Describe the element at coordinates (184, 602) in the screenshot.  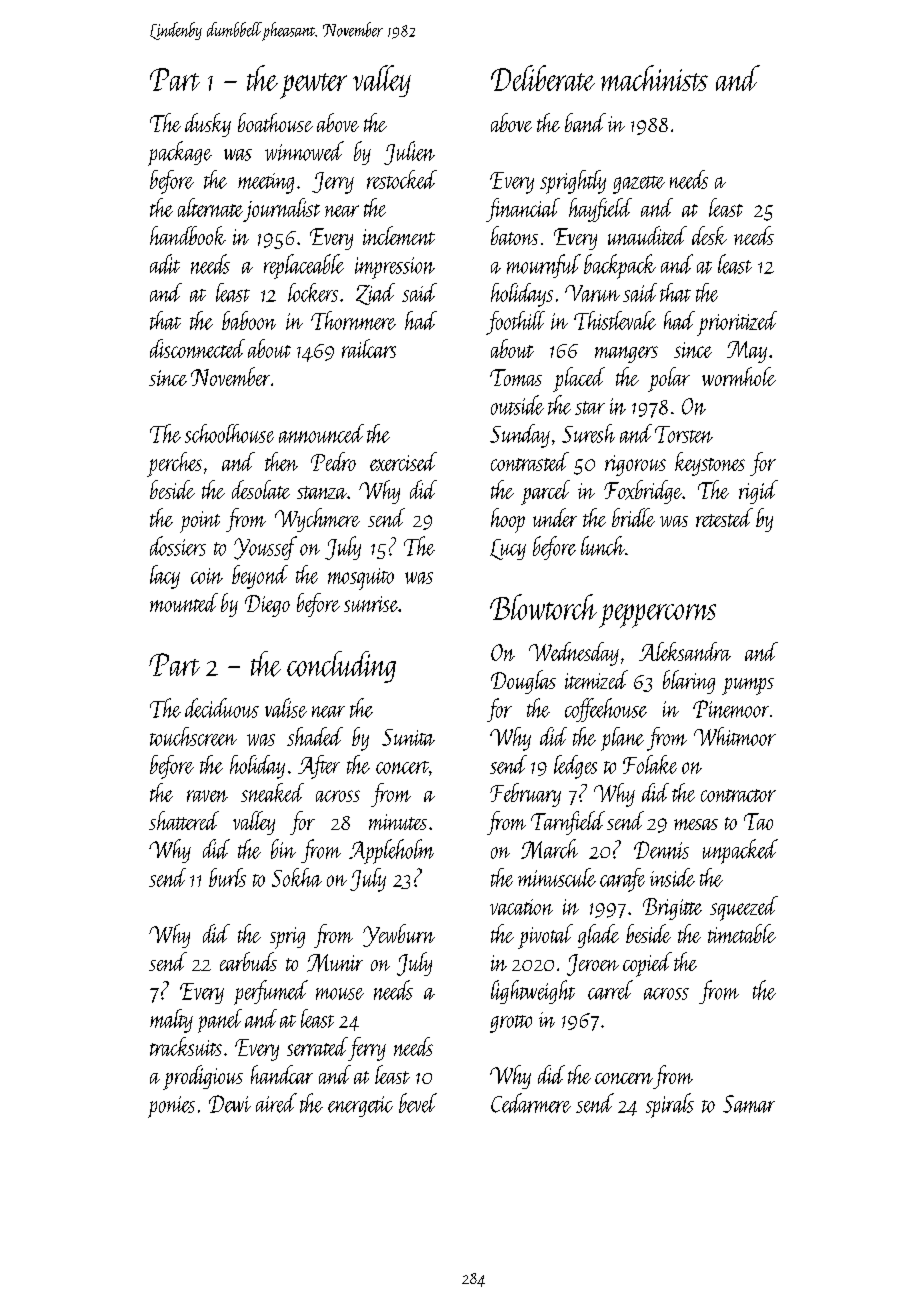
I see `mounted` at that location.
